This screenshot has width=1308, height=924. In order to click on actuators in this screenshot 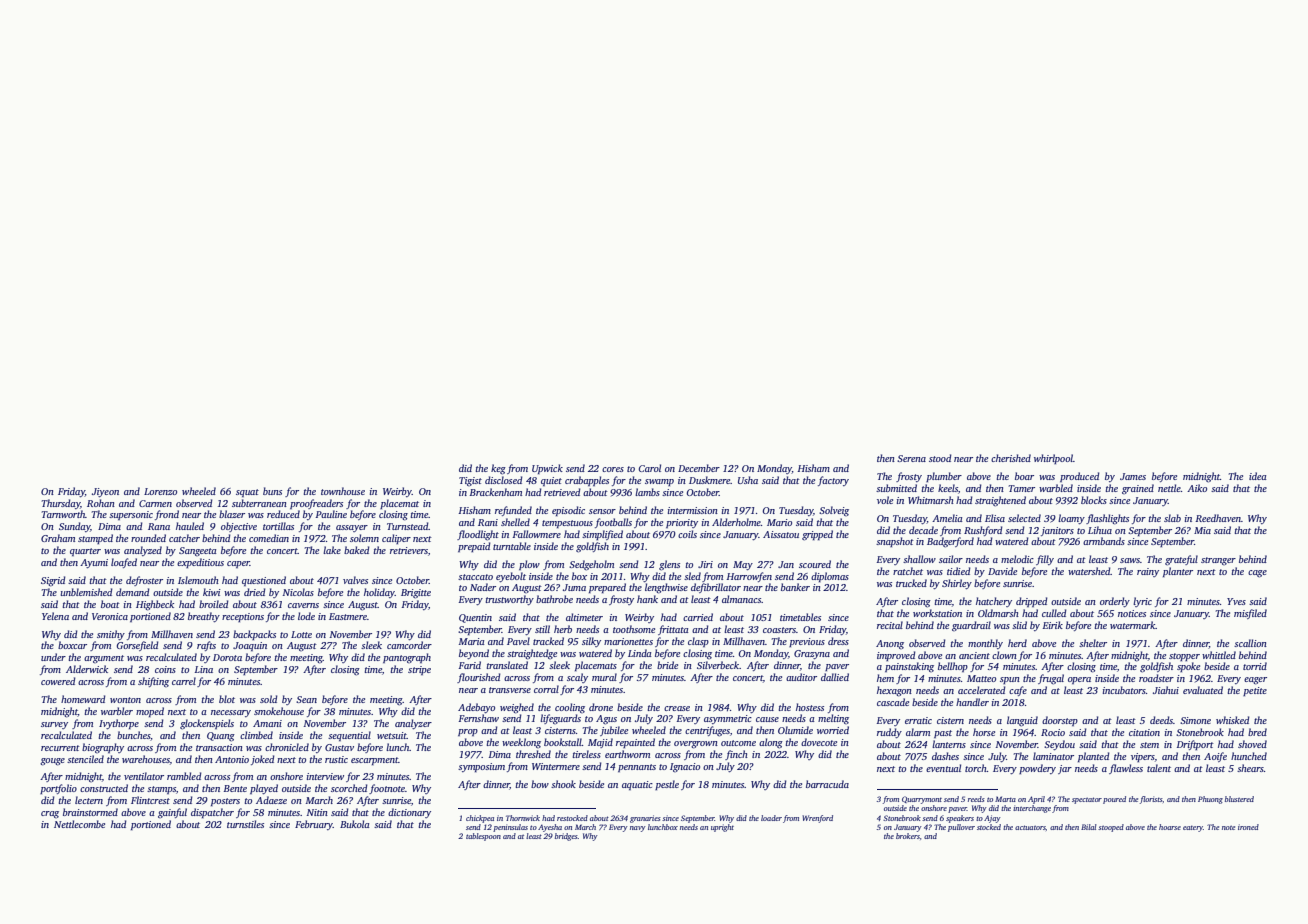, I will do `click(1030, 827)`.
